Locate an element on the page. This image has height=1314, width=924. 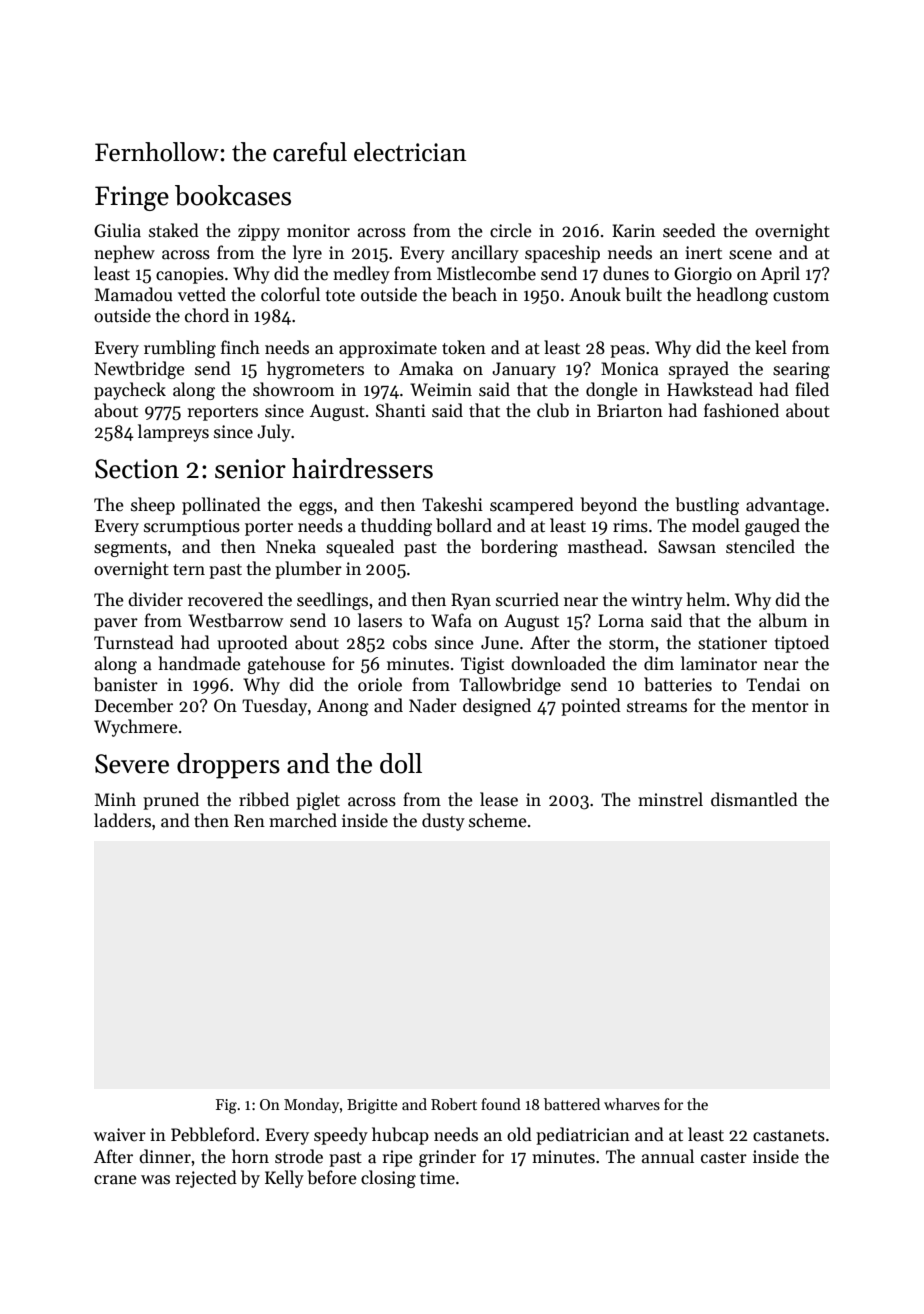
closing is located at coordinates (388, 1179).
